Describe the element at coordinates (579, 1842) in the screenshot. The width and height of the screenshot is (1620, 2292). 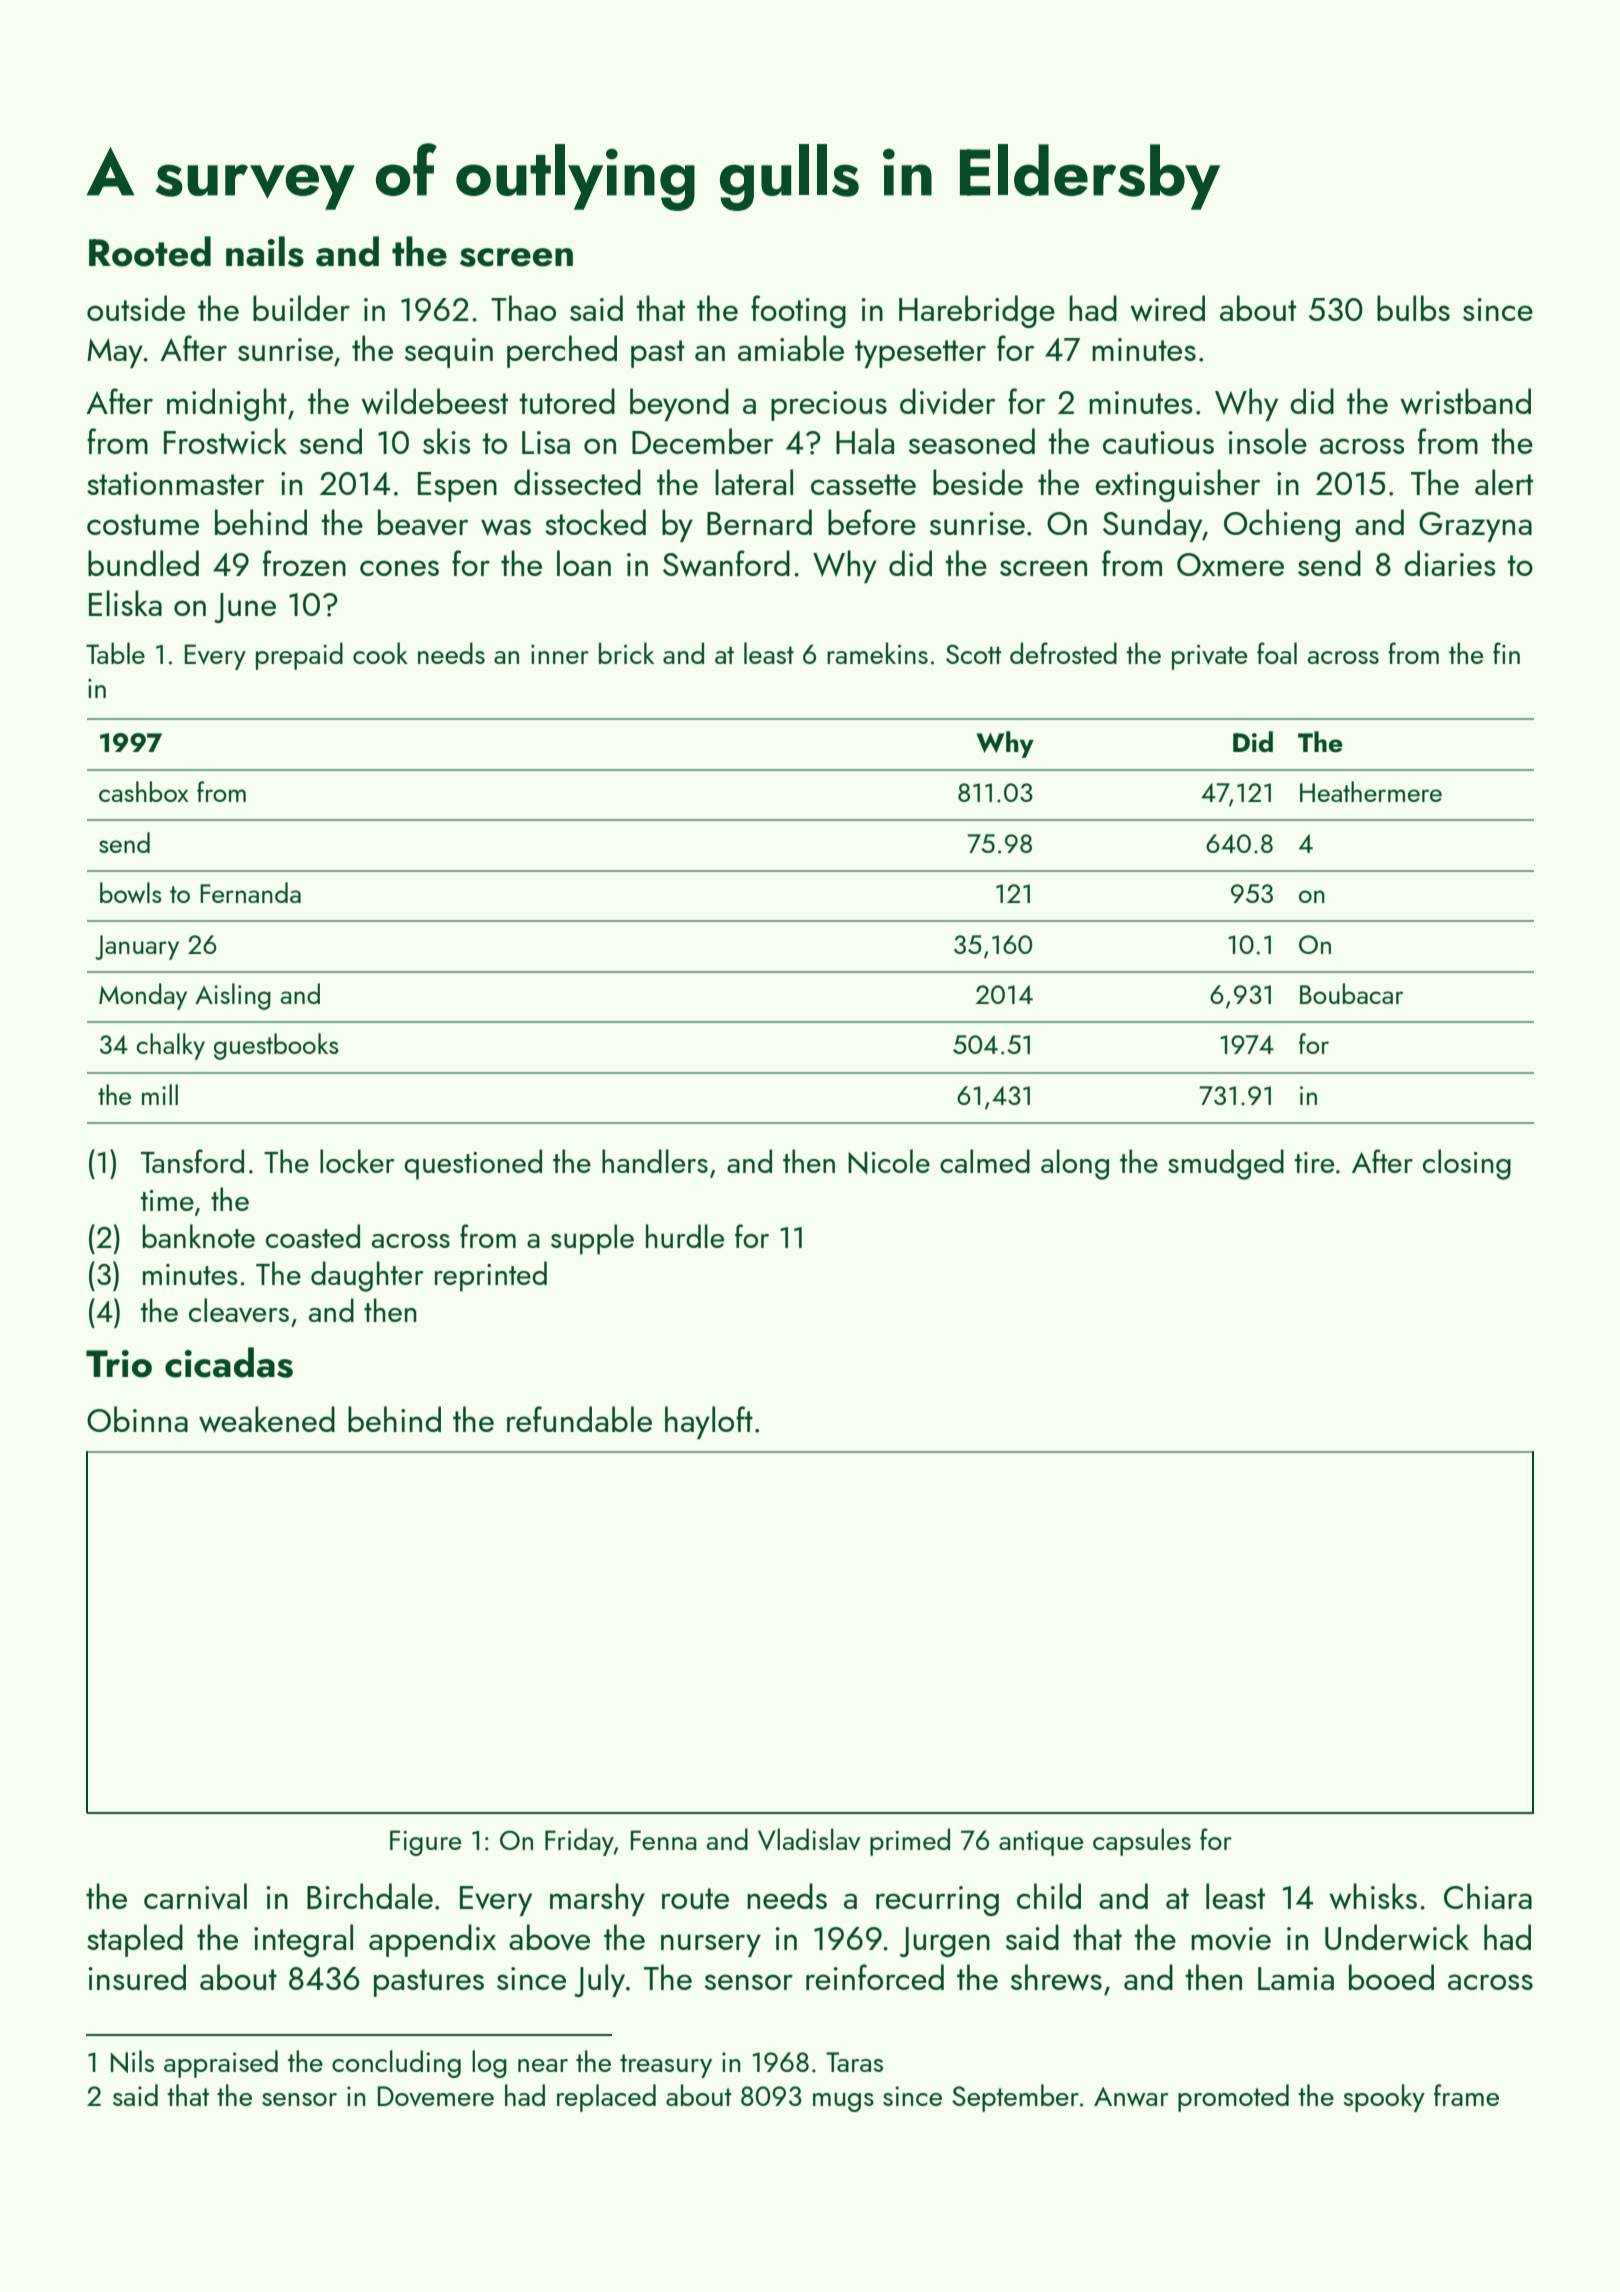
I see `Friday` at that location.
